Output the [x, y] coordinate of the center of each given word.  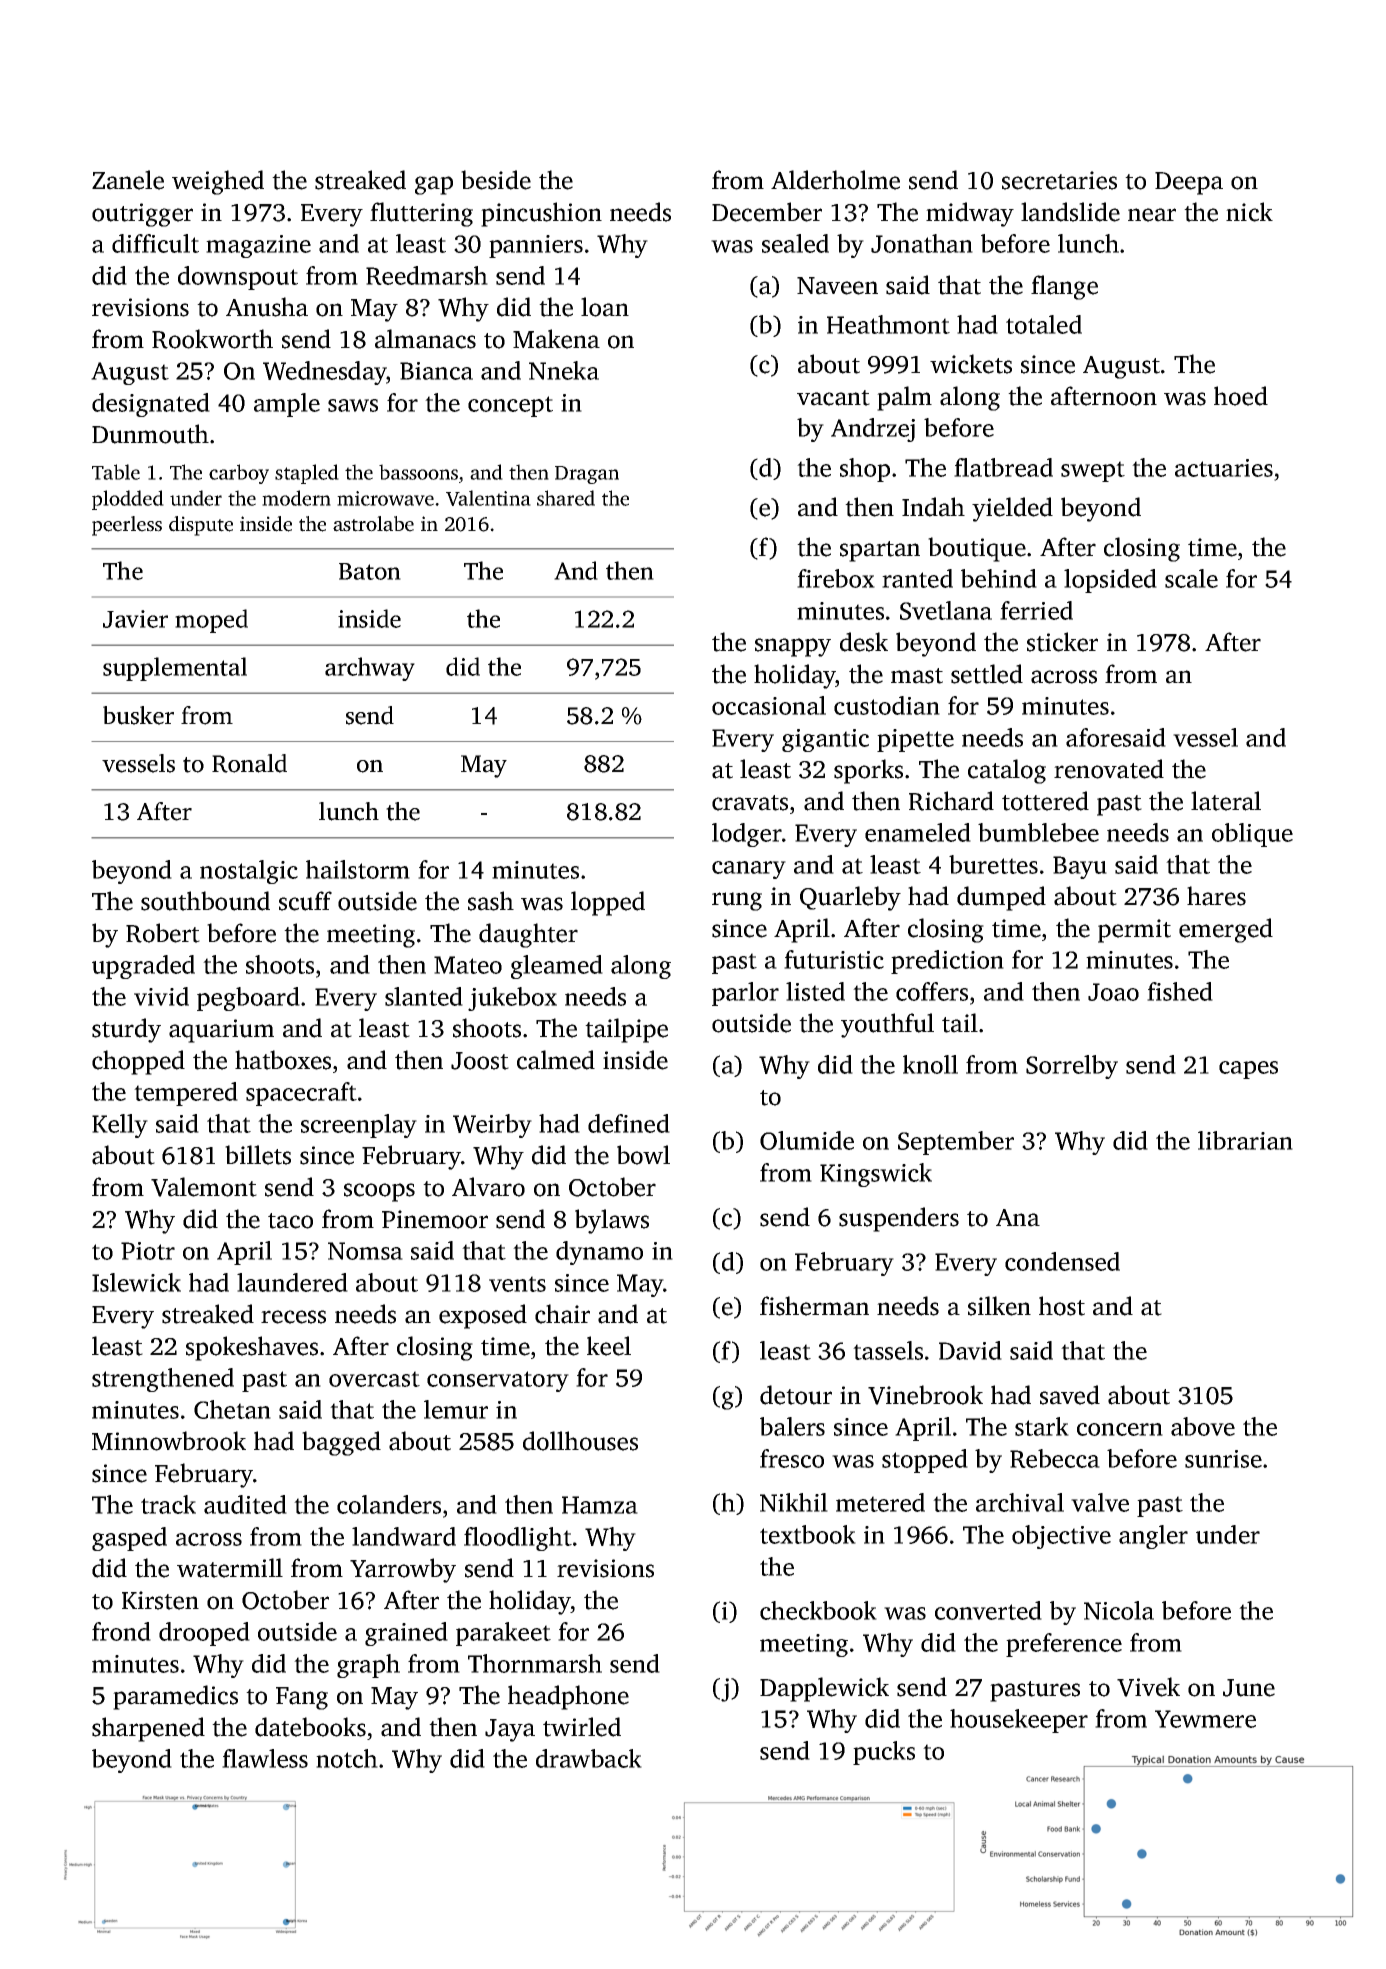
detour [796, 1395]
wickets [971, 364]
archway [370, 669]
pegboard [248, 999]
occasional [769, 705]
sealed [795, 243]
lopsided [1110, 581]
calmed [556, 1060]
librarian [1245, 1140]
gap [434, 185]
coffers [932, 991]
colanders [389, 1504]
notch [347, 1758]
